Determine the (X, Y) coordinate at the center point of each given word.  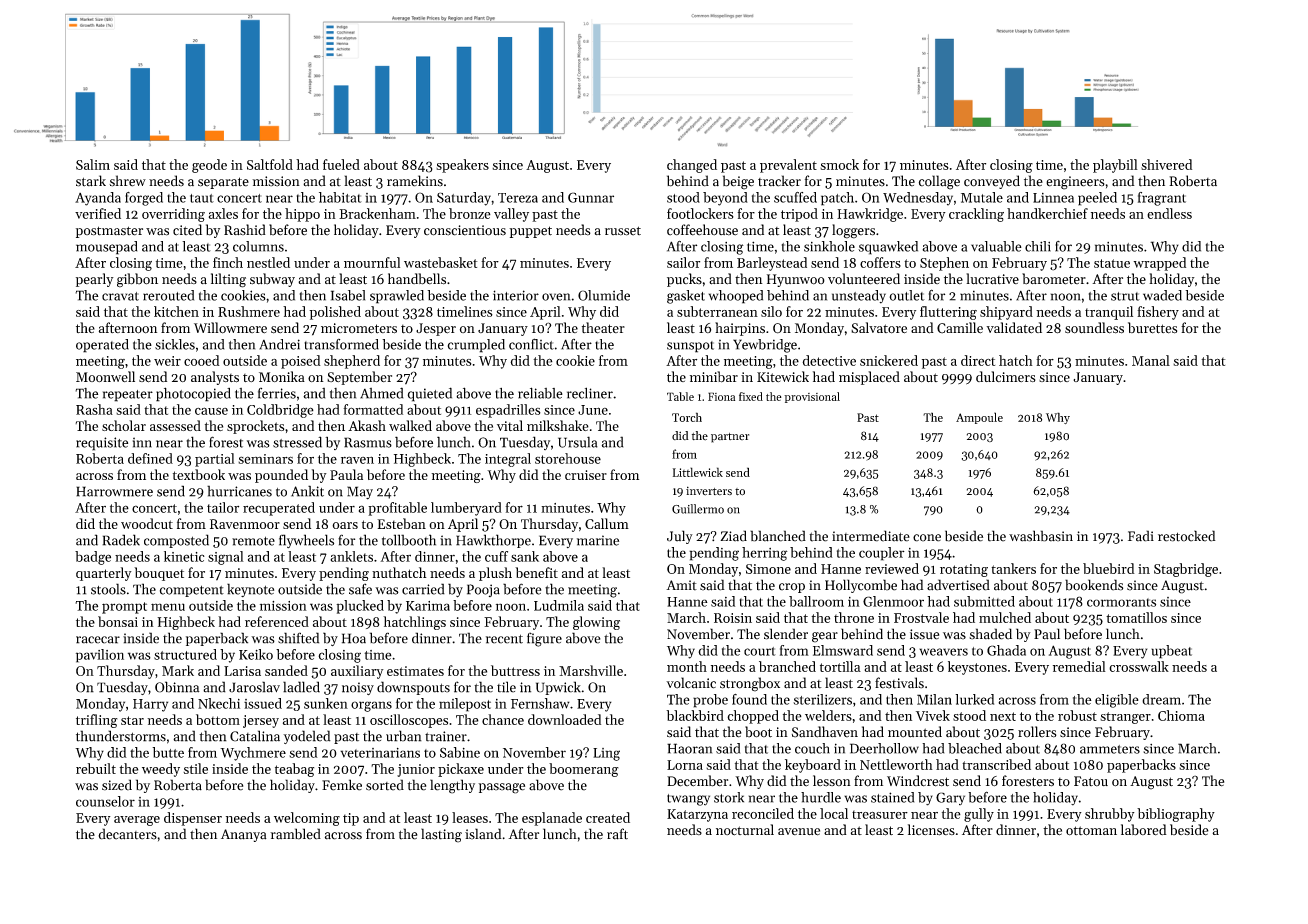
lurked (974, 699)
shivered (1166, 164)
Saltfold (270, 164)
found (749, 699)
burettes (1152, 328)
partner (730, 438)
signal (226, 558)
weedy (161, 770)
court (760, 651)
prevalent (788, 166)
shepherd (352, 362)
